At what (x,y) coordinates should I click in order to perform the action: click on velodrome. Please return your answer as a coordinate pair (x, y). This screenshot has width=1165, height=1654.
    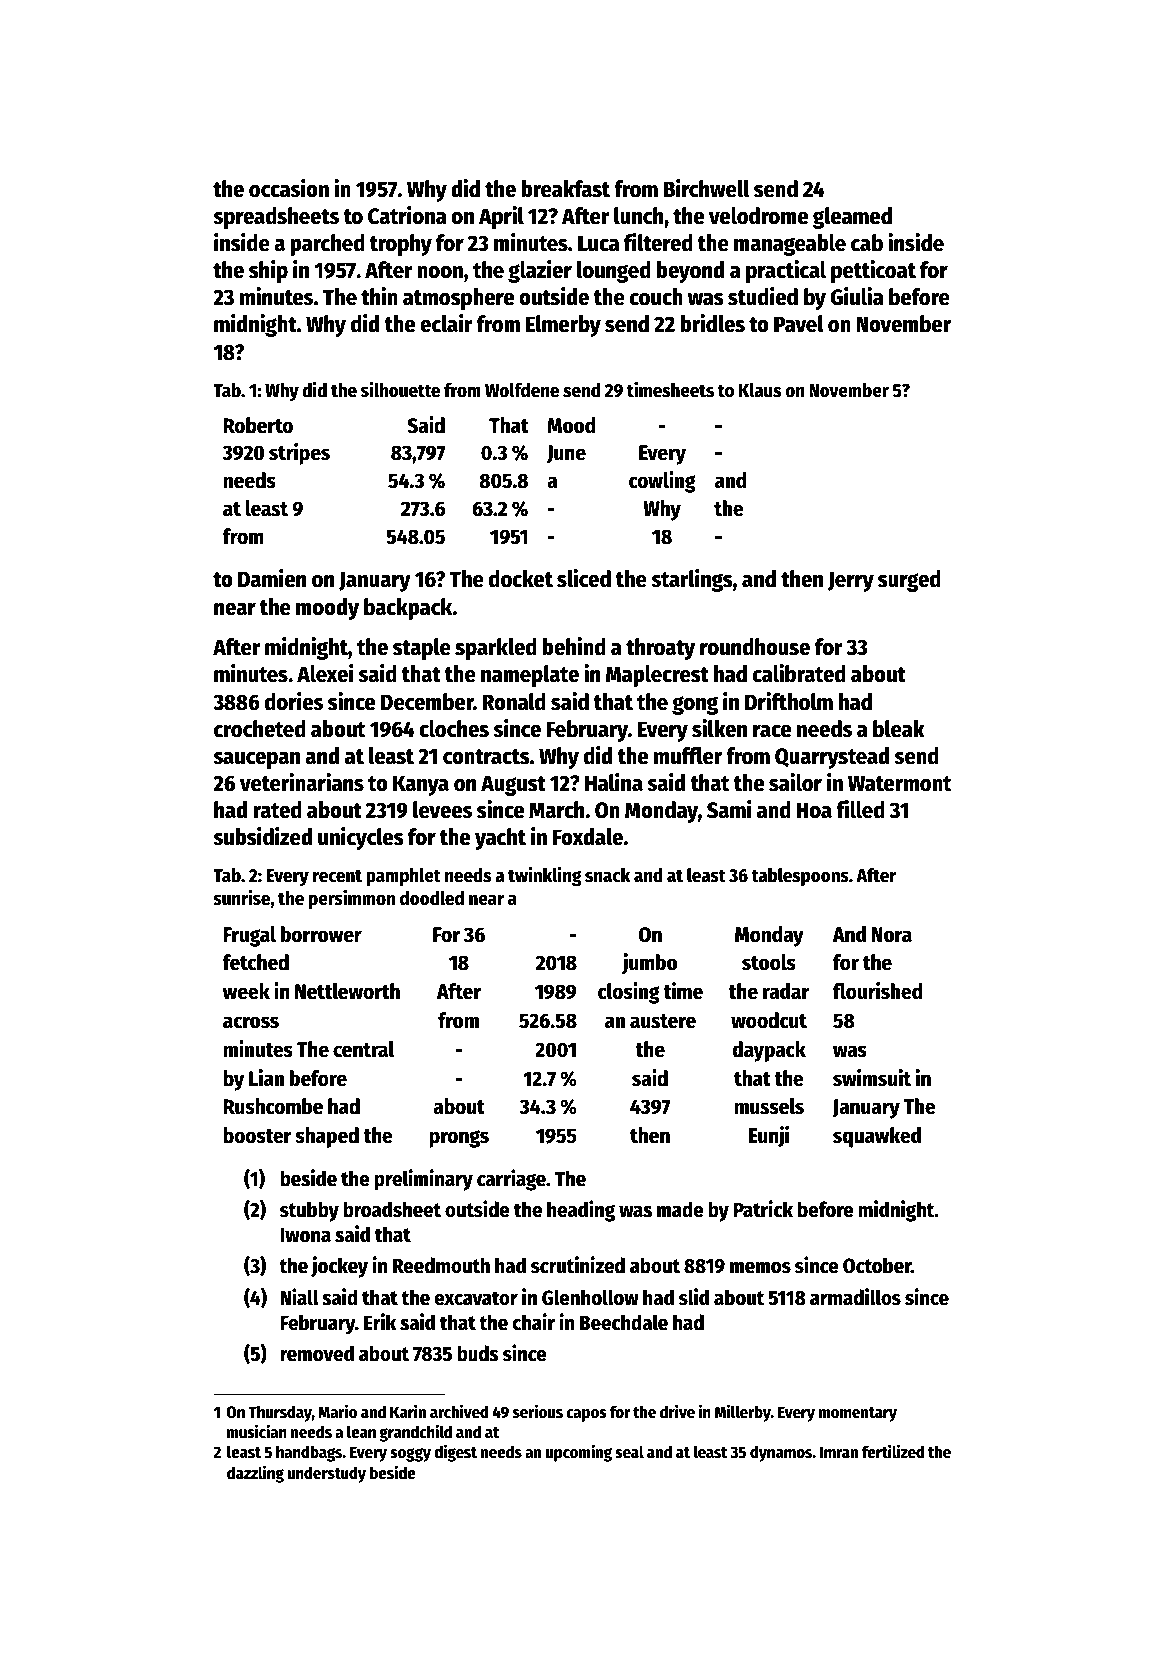
    Looking at the image, I should click on (758, 216).
